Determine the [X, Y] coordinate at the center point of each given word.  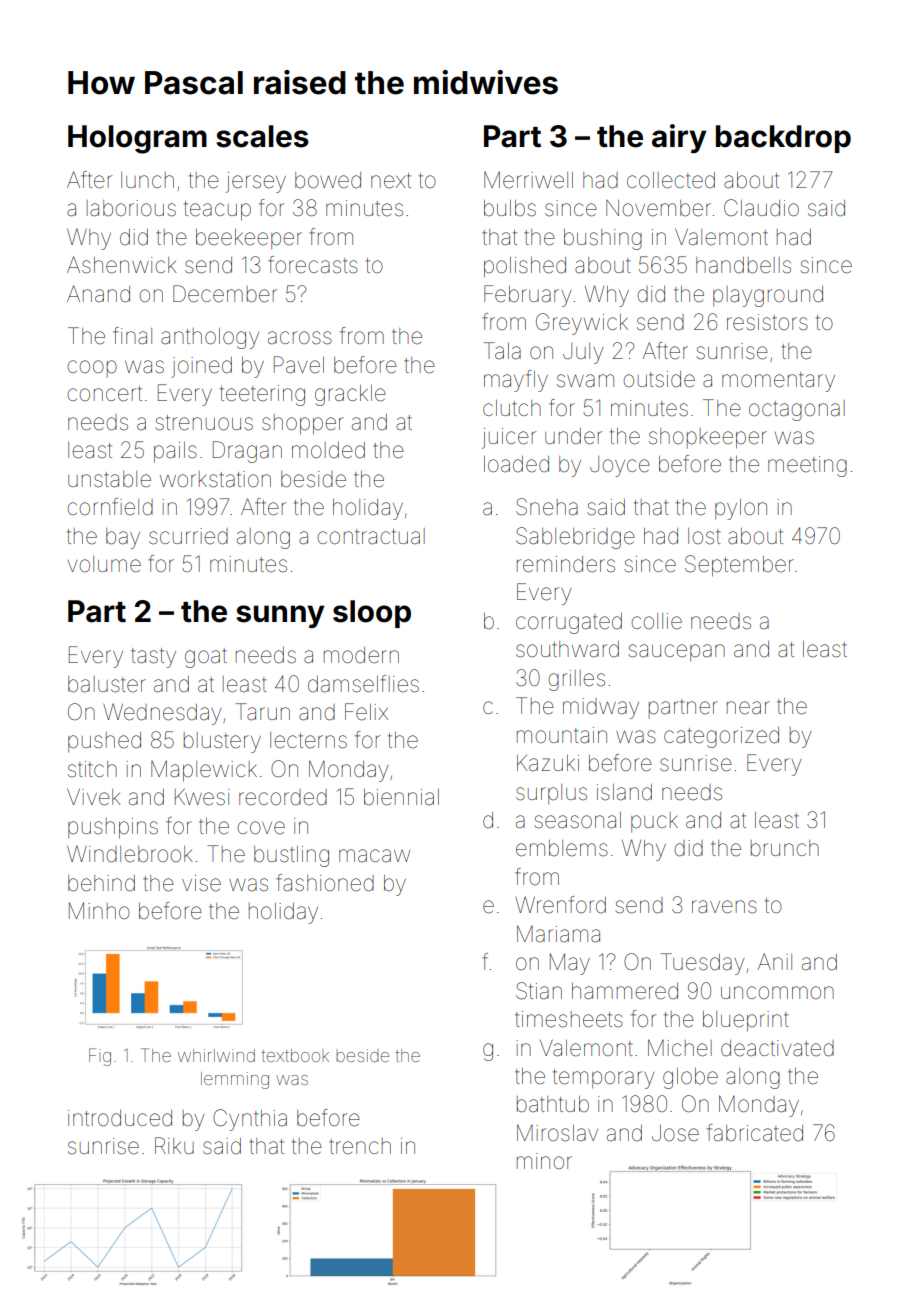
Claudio [761, 207]
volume [104, 564]
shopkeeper [708, 438]
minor [544, 1161]
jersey [256, 182]
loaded [516, 464]
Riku [174, 1145]
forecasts [313, 265]
